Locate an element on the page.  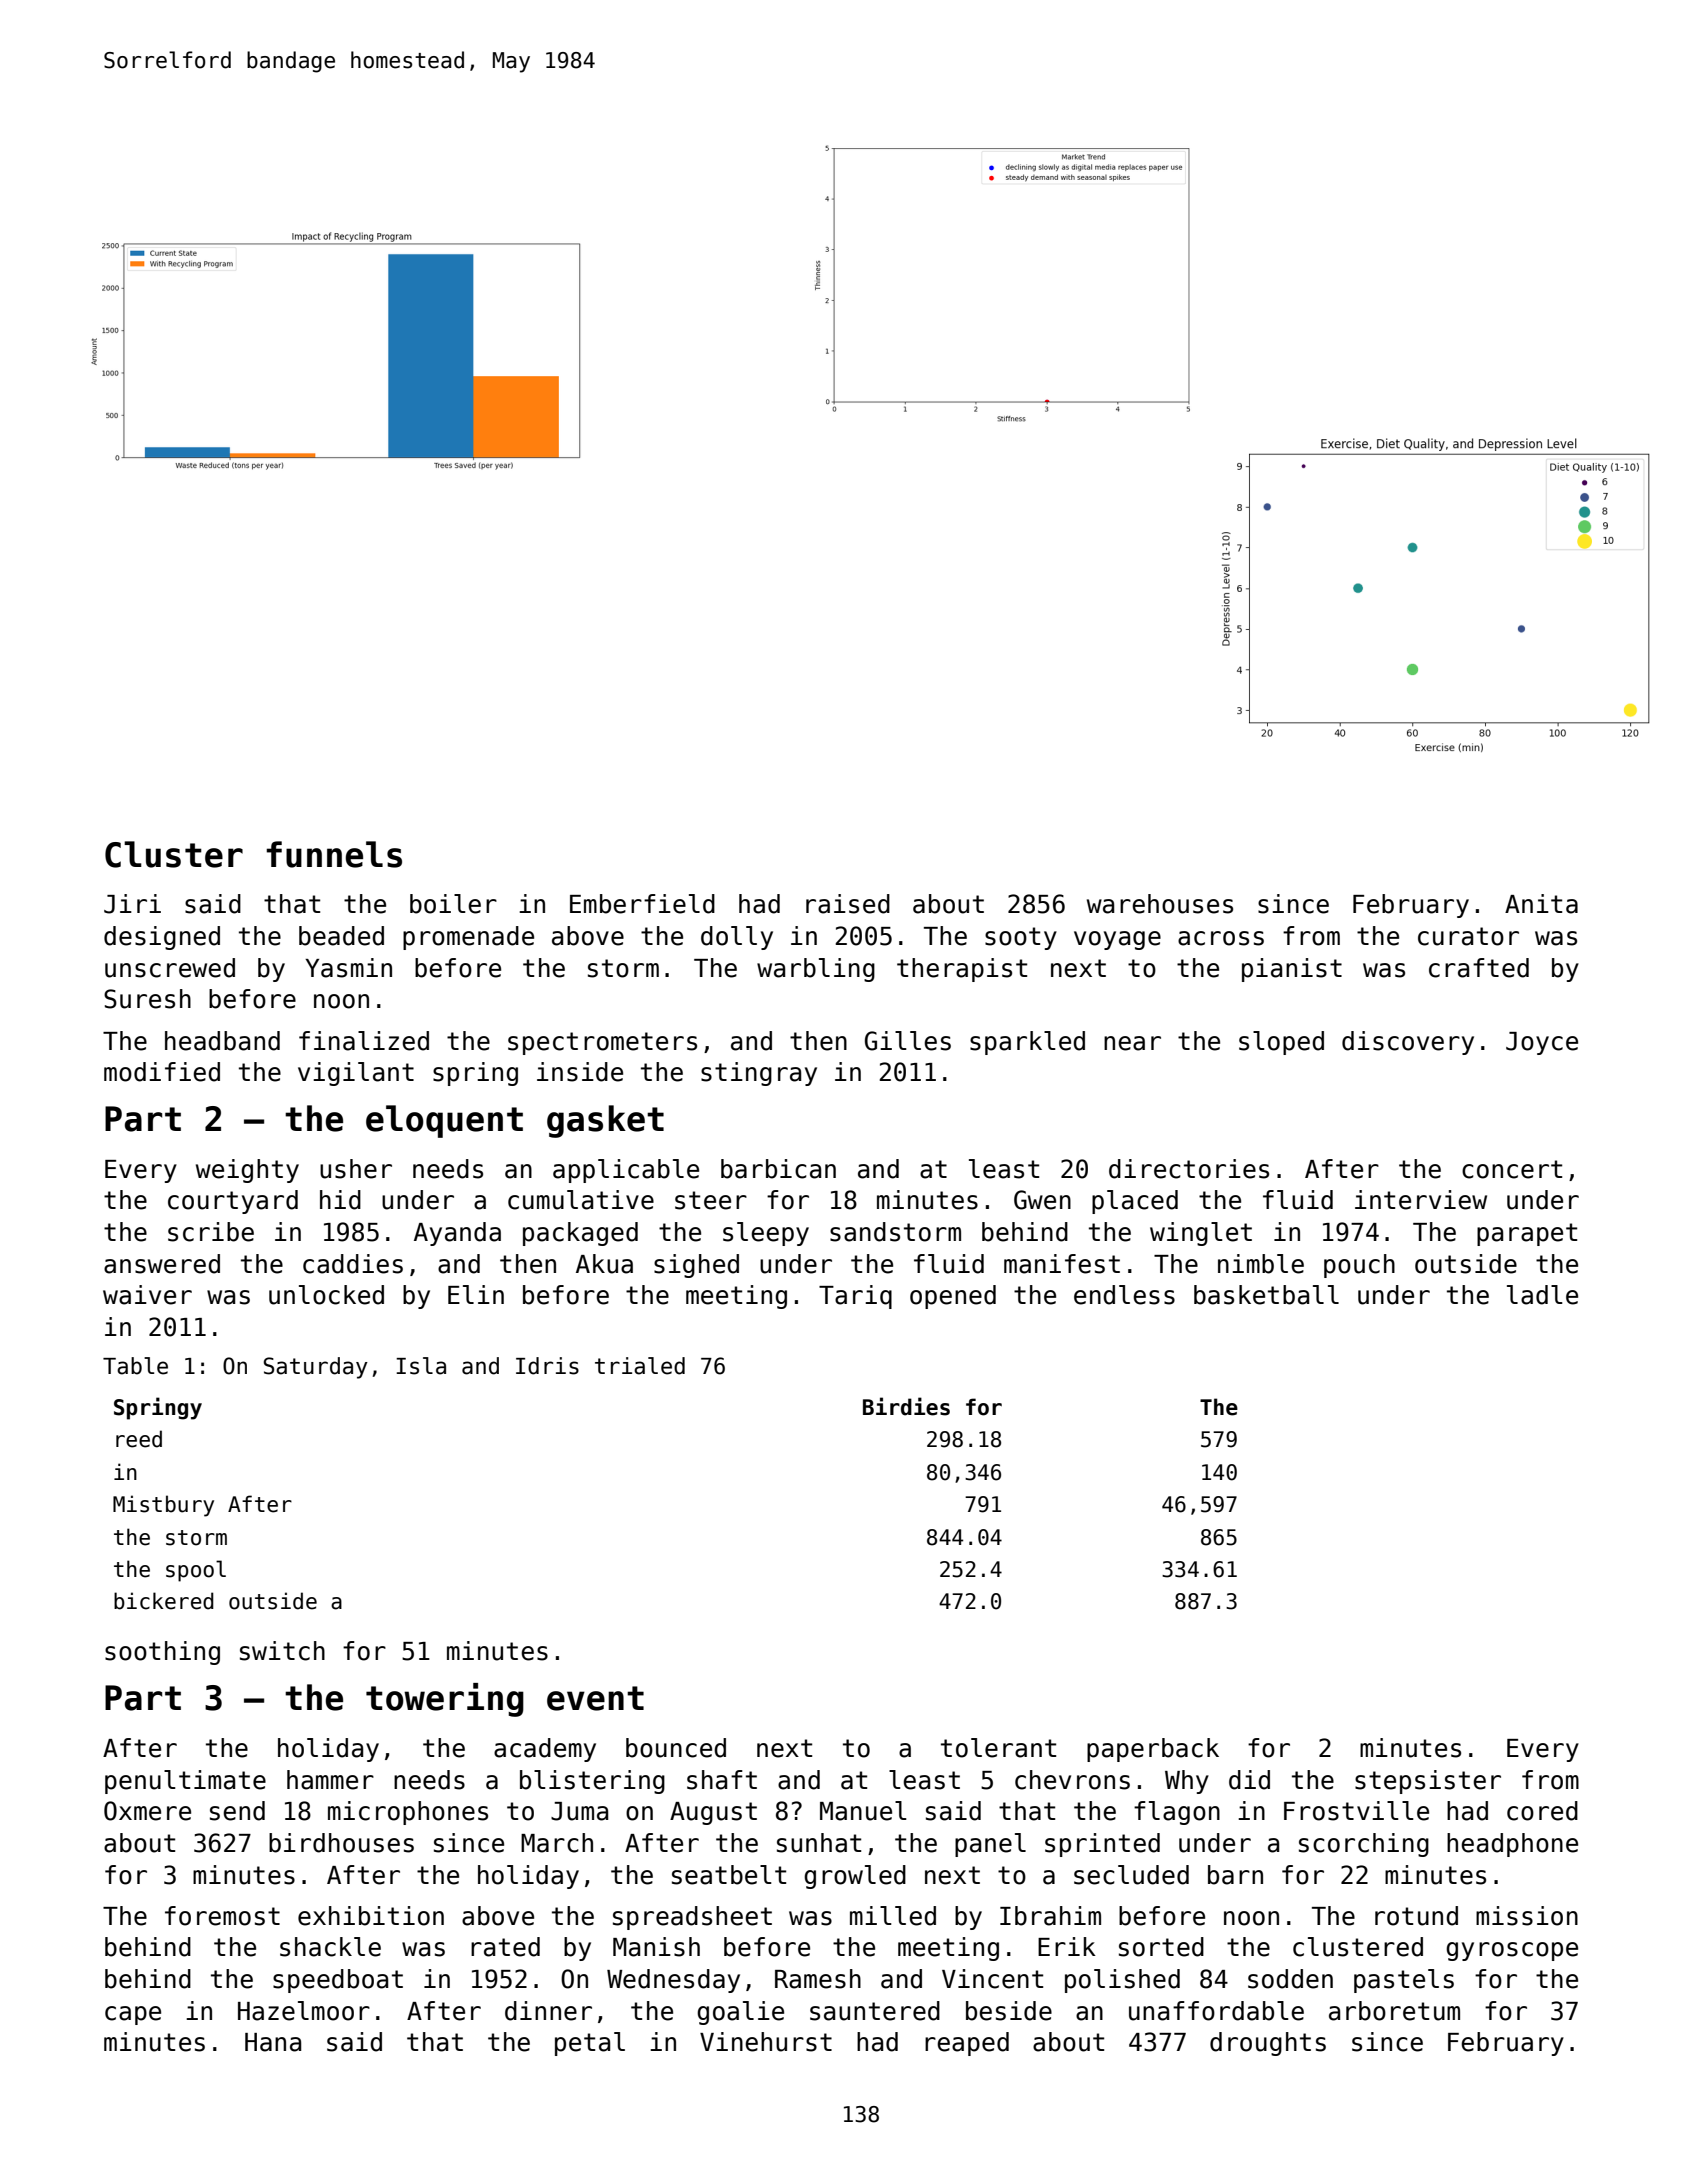
stingray is located at coordinates (759, 1074).
